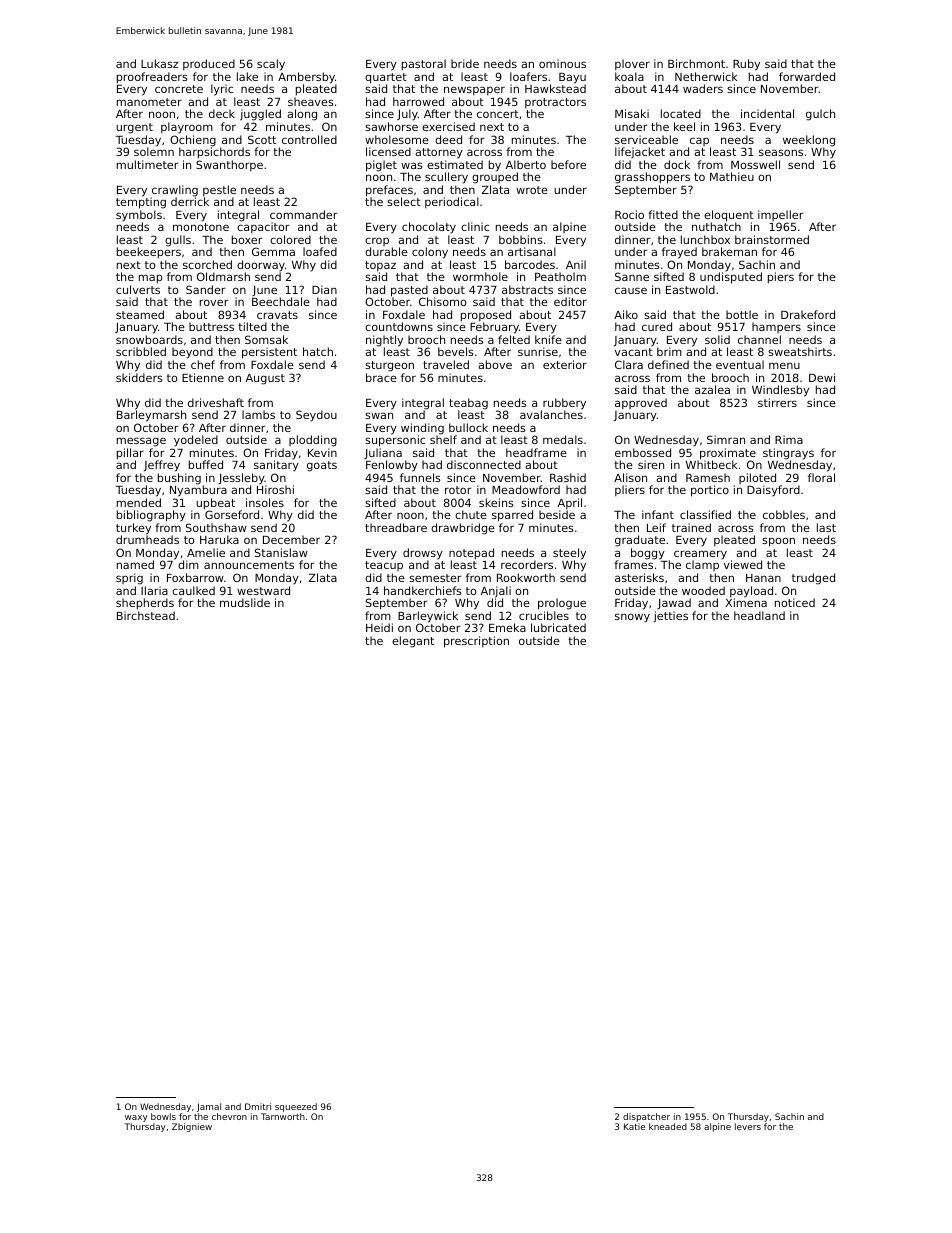 The height and width of the screenshot is (1233, 952). I want to click on waxy, so click(136, 1118).
